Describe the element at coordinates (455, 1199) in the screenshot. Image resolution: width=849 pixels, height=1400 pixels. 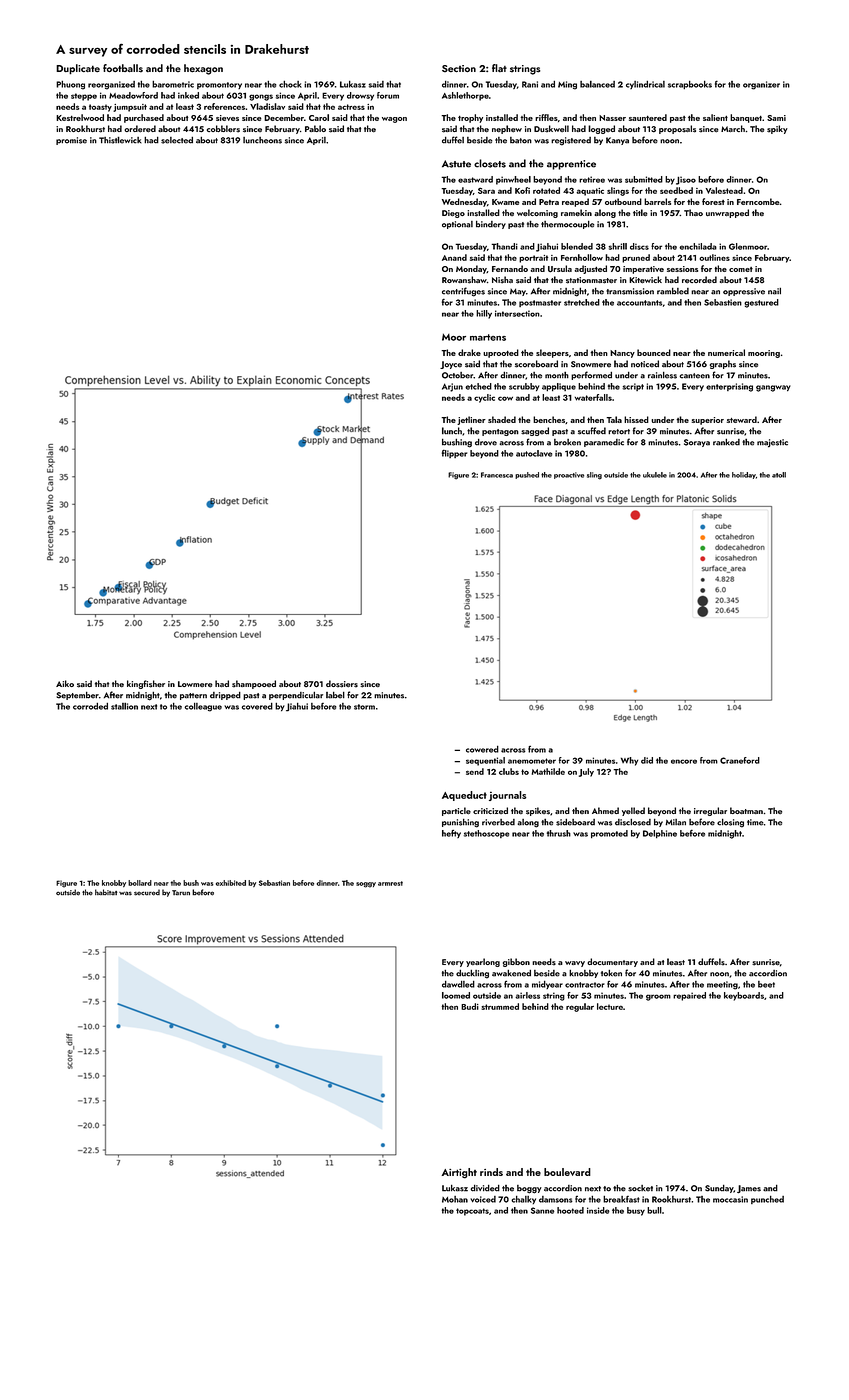
I see `Mohan` at that location.
